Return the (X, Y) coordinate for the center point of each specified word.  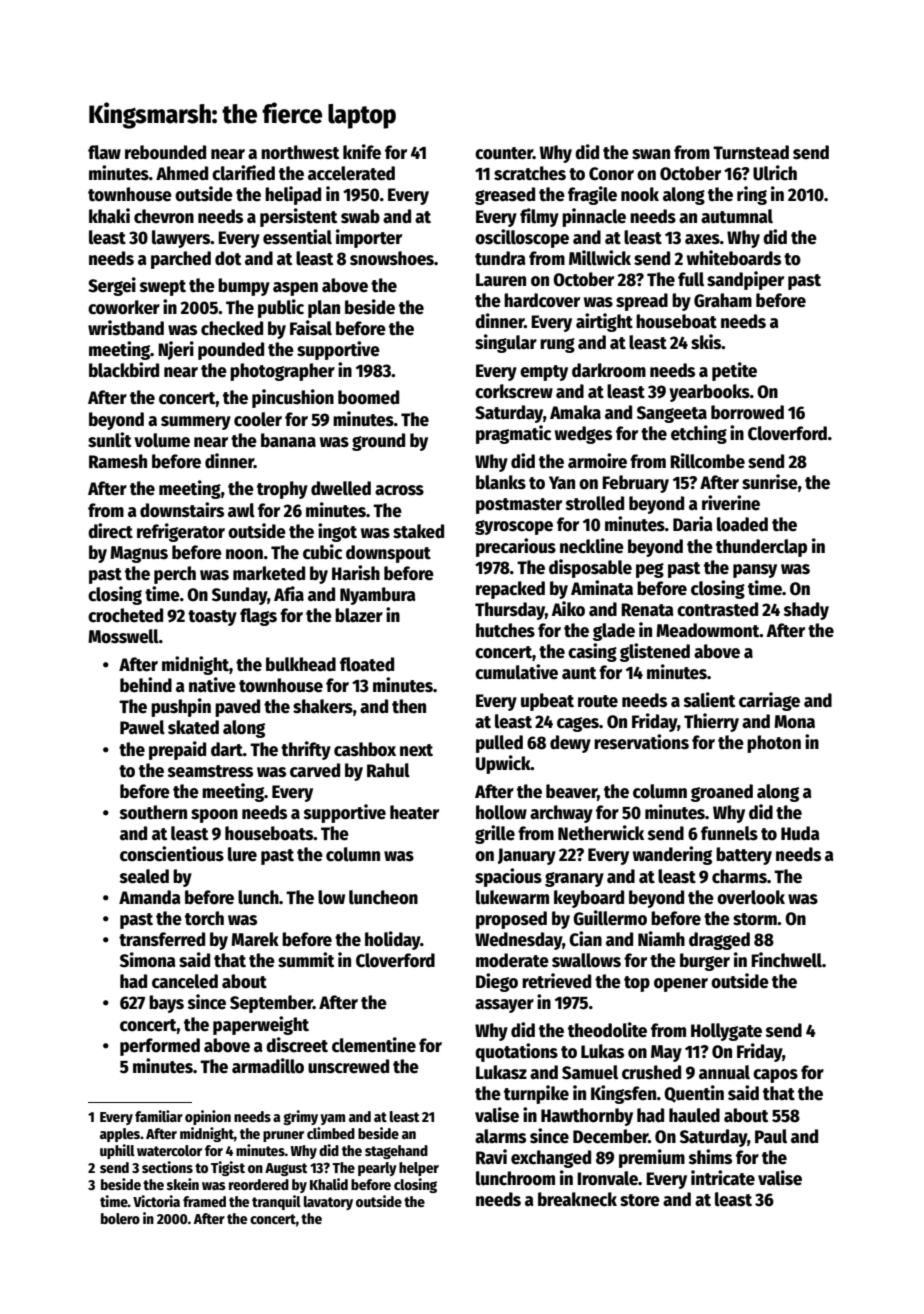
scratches (530, 173)
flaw (104, 152)
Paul (771, 1136)
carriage (769, 701)
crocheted (125, 615)
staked (418, 531)
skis (706, 342)
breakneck (577, 1199)
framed (204, 1201)
